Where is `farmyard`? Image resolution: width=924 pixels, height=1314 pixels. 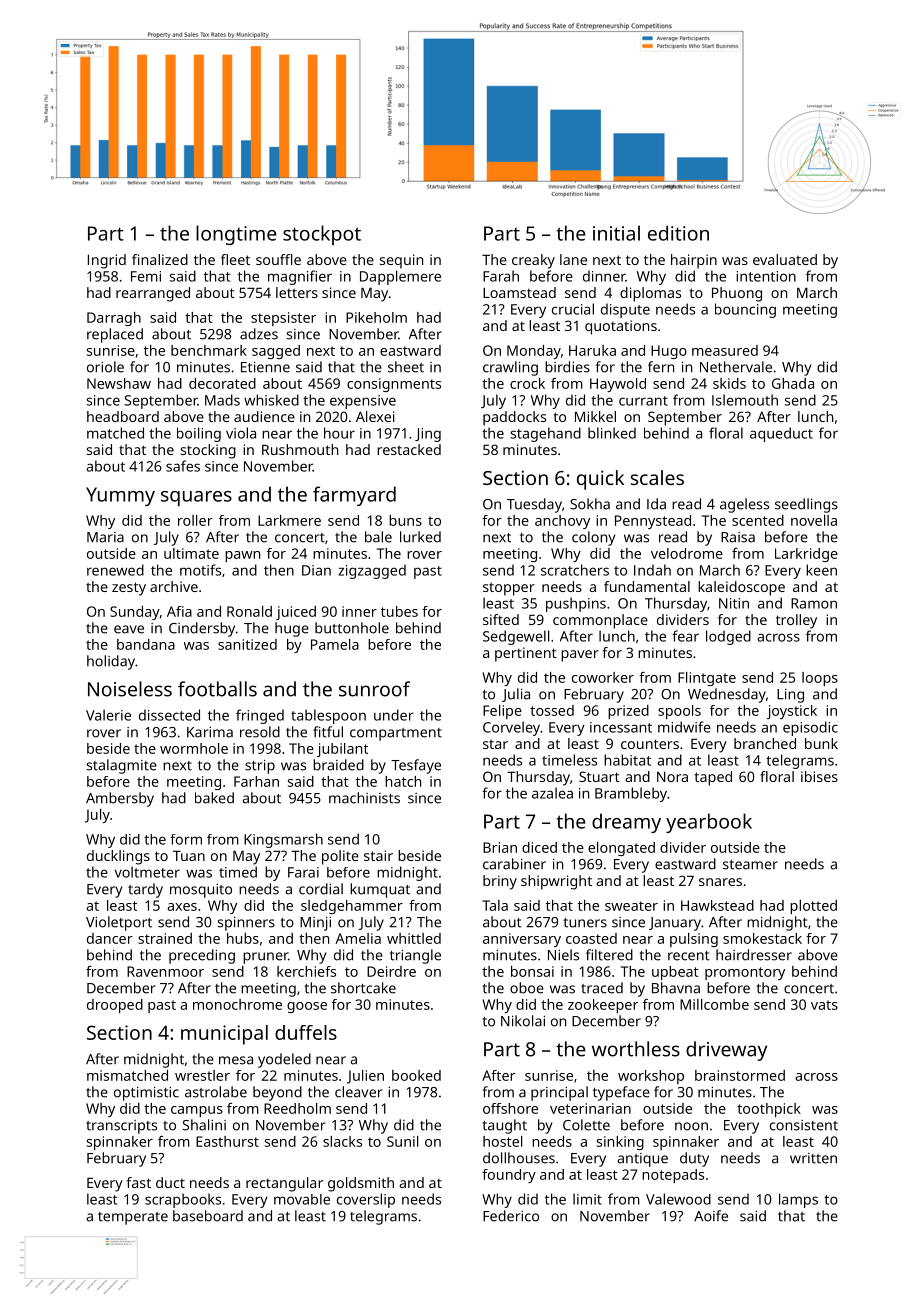 farmyard is located at coordinates (354, 496).
